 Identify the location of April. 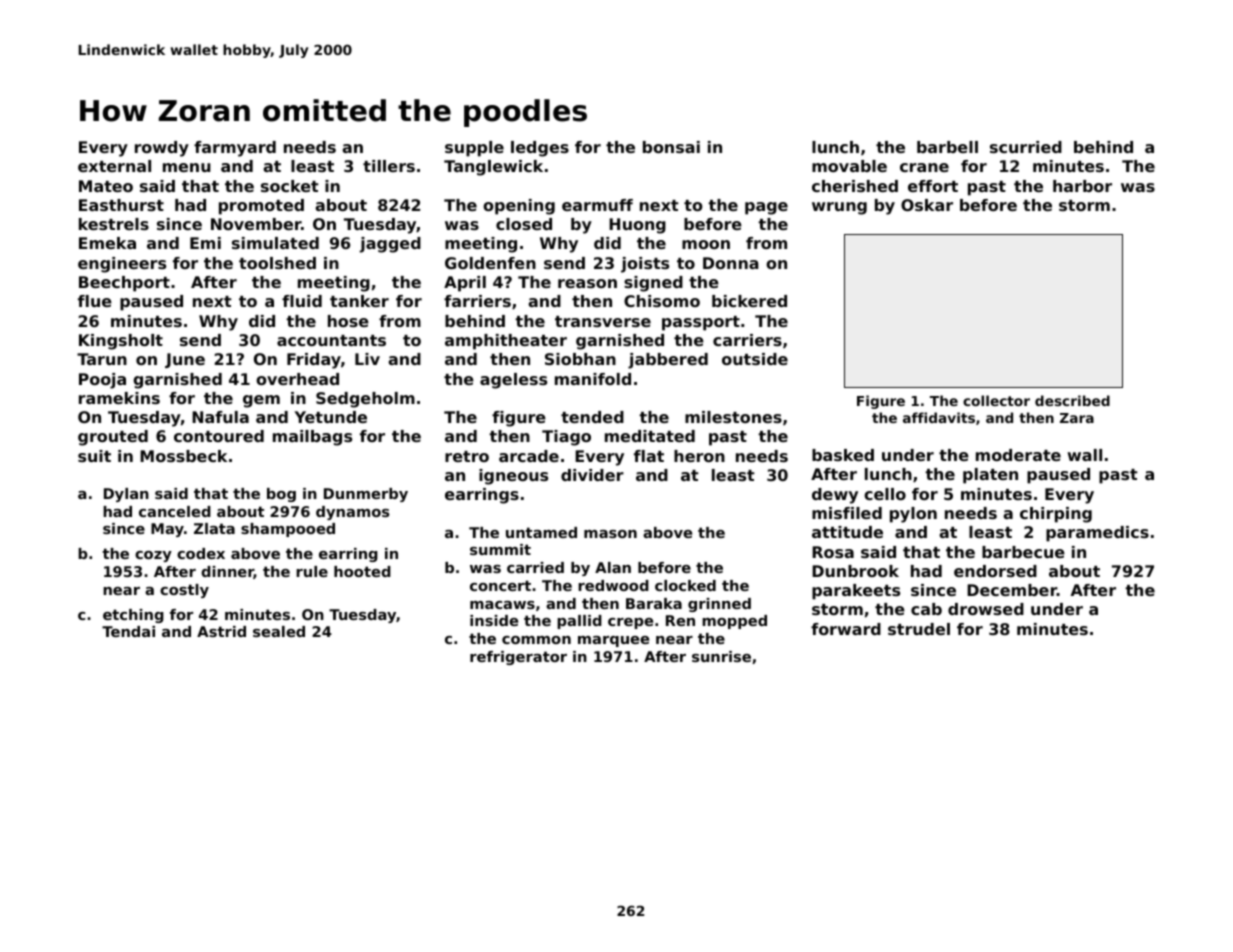
(465, 284).
